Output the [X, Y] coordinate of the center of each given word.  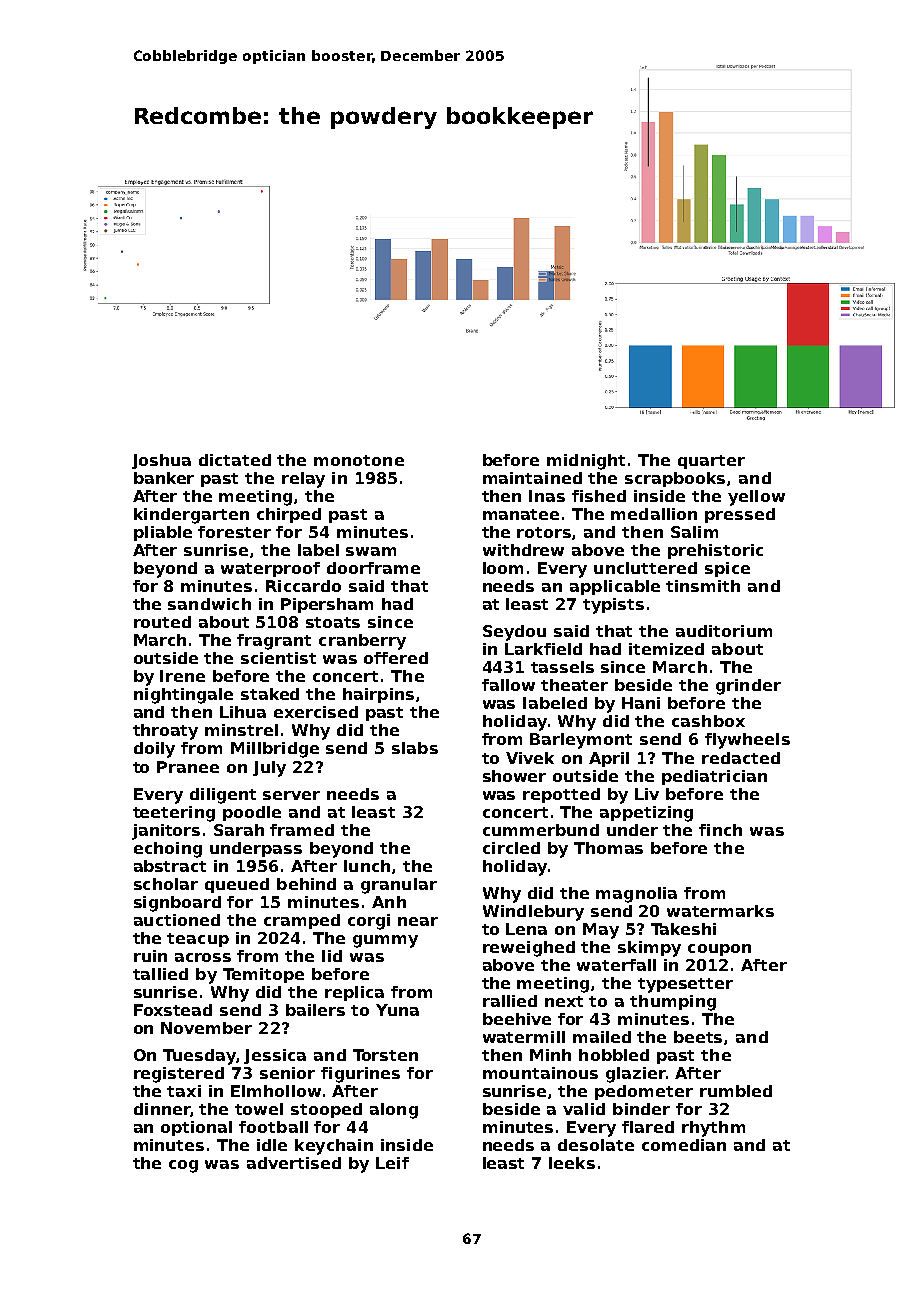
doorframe [373, 568]
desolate [596, 1145]
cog [183, 1166]
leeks [572, 1163]
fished [599, 496]
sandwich [209, 604]
